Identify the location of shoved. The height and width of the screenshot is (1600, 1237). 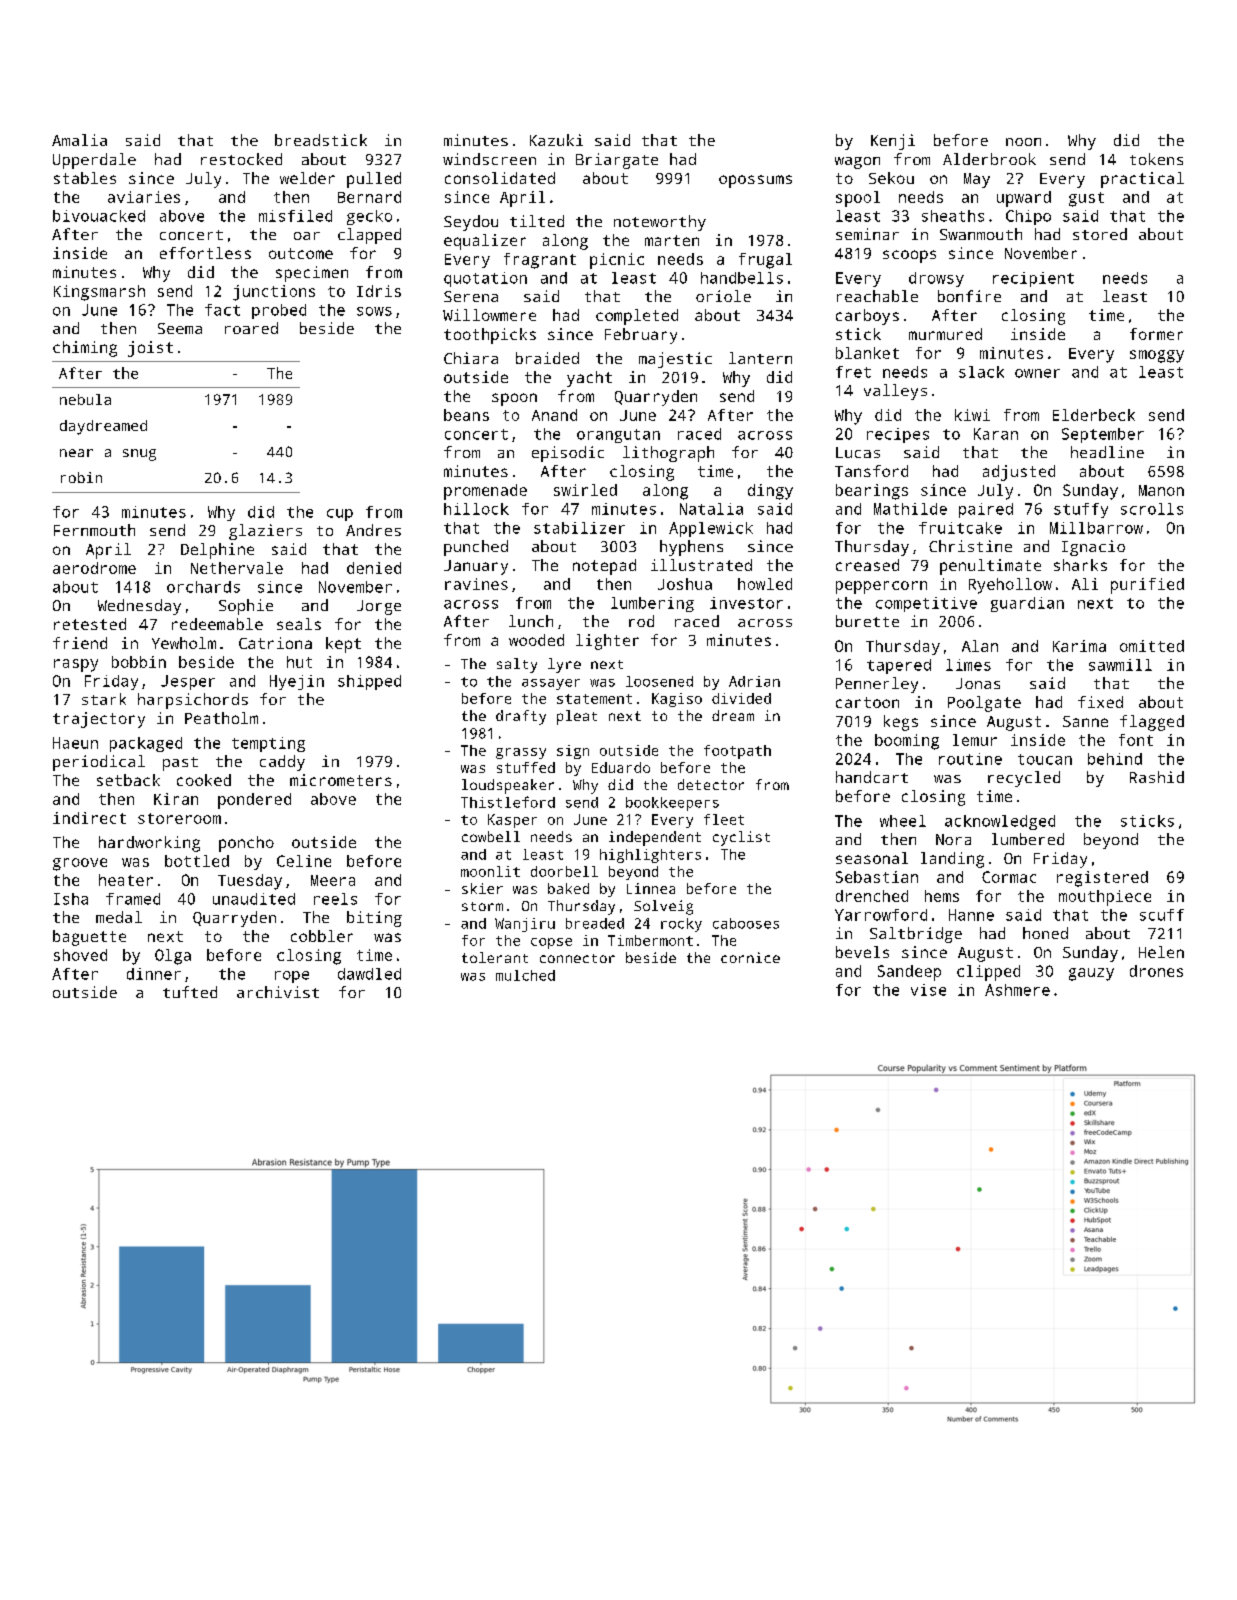
(80, 955).
